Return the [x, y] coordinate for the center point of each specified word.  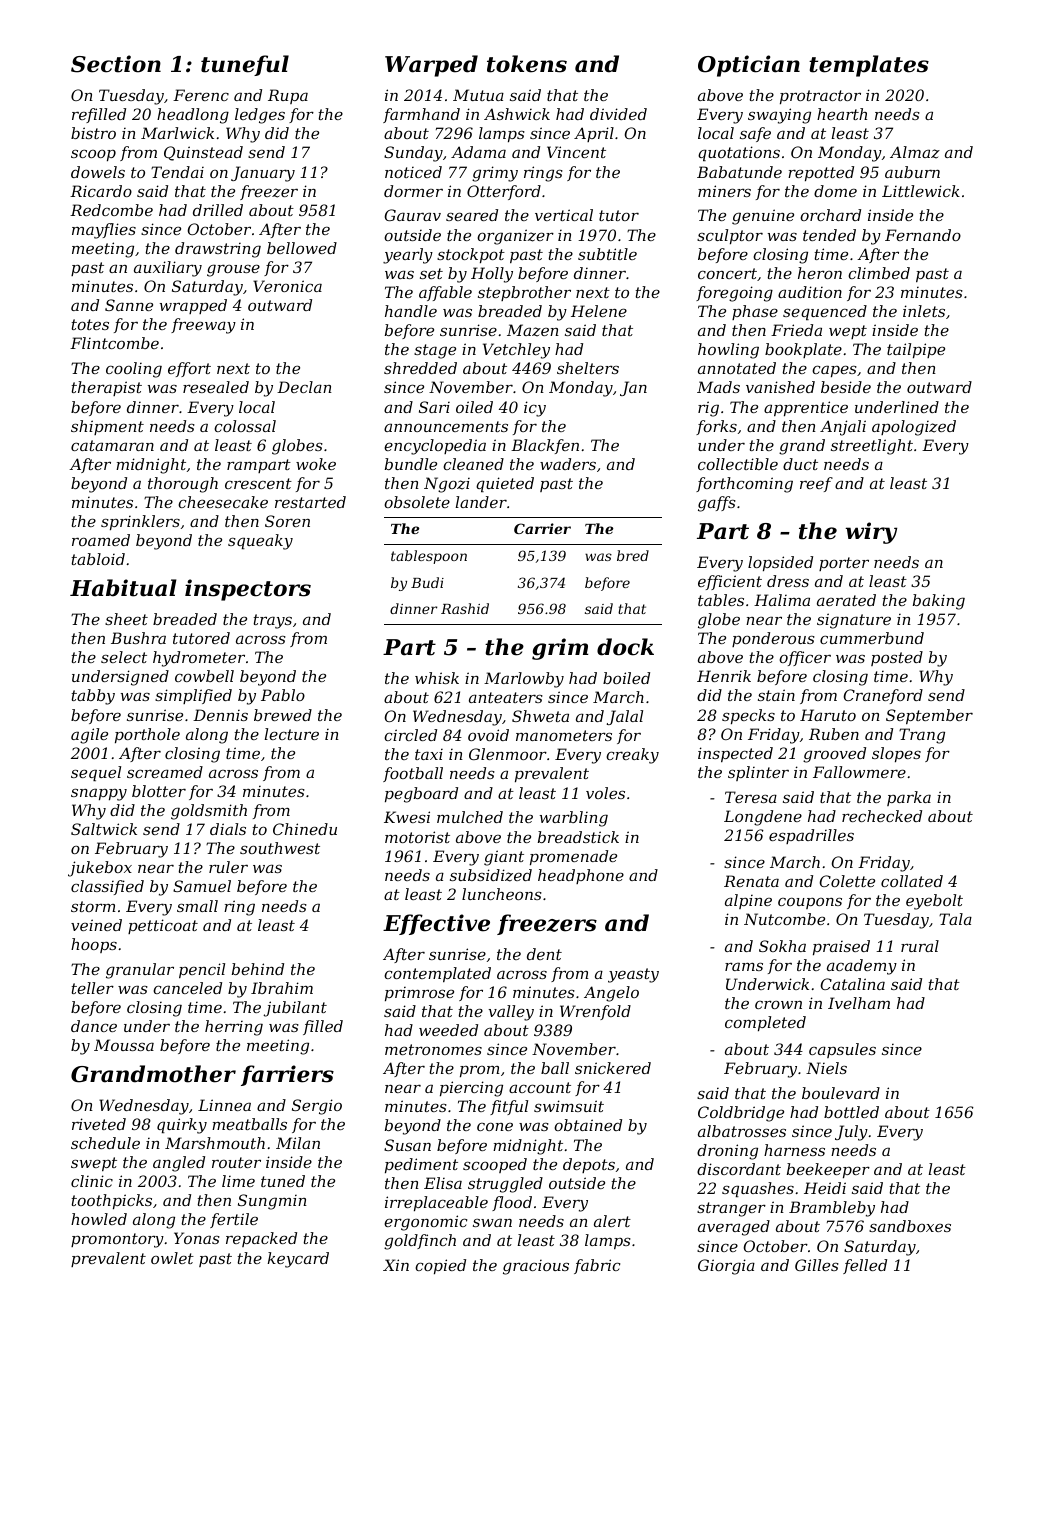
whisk [437, 678]
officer [805, 658]
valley [511, 1013]
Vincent [576, 152]
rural [920, 946]
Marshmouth [215, 1143]
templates [869, 66]
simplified [193, 696]
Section [116, 64]
